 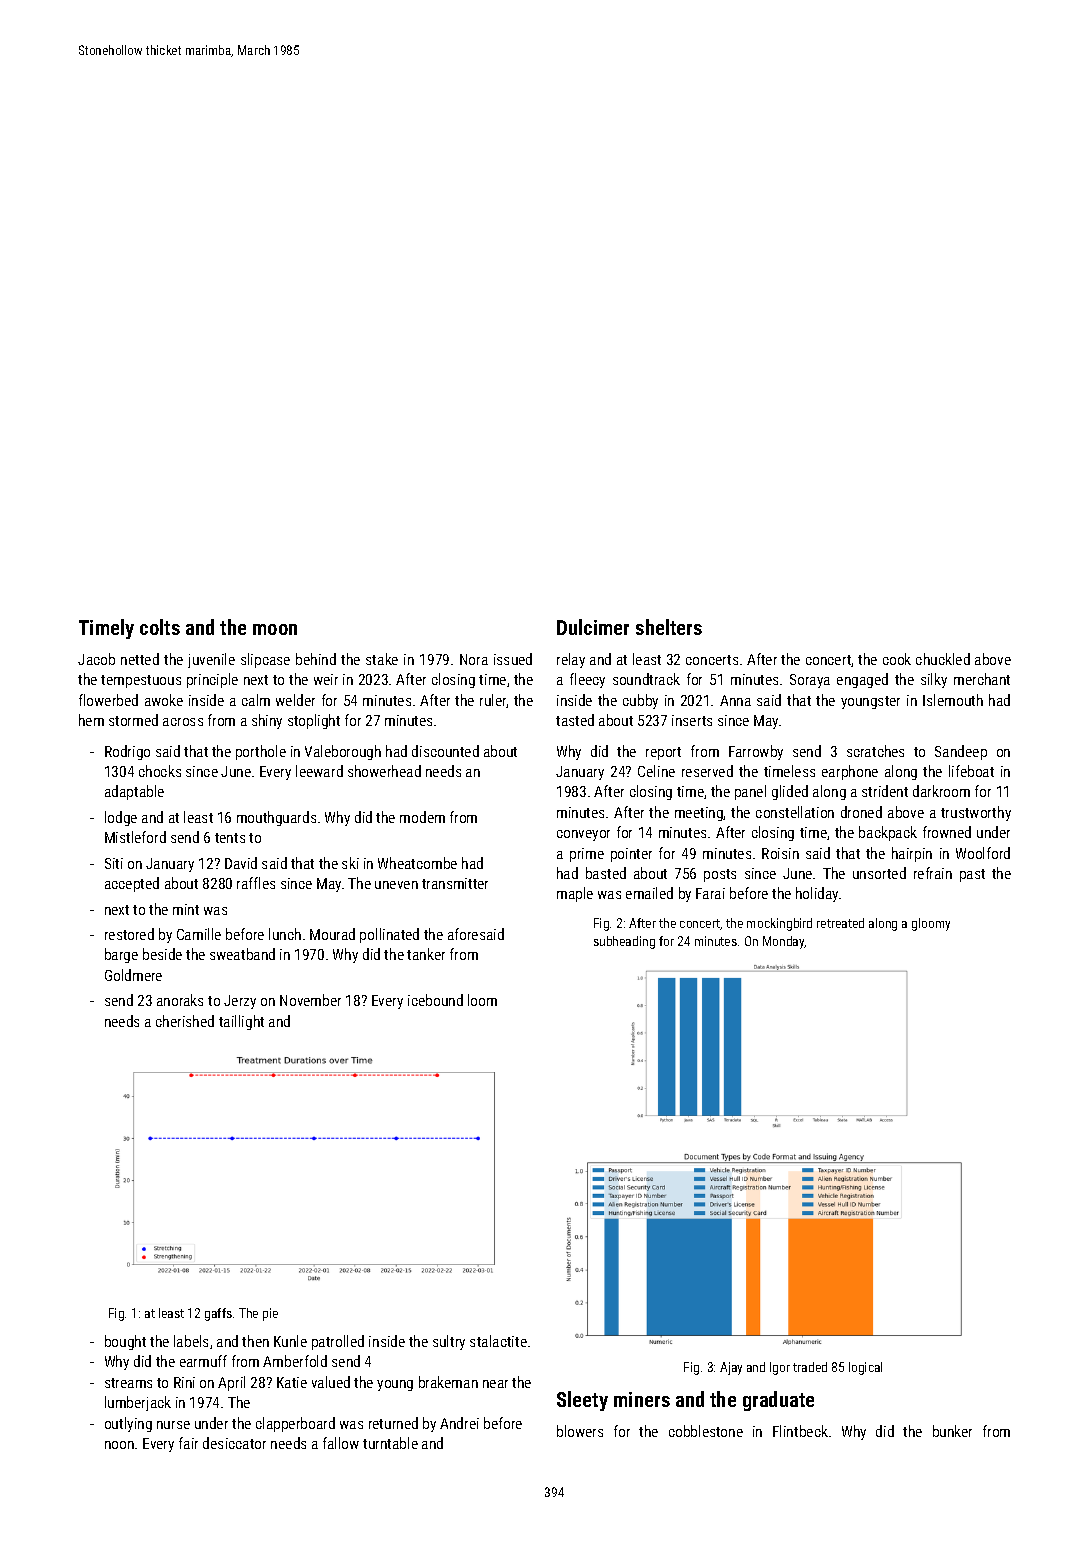 I want to click on gaffs, so click(x=218, y=1314).
